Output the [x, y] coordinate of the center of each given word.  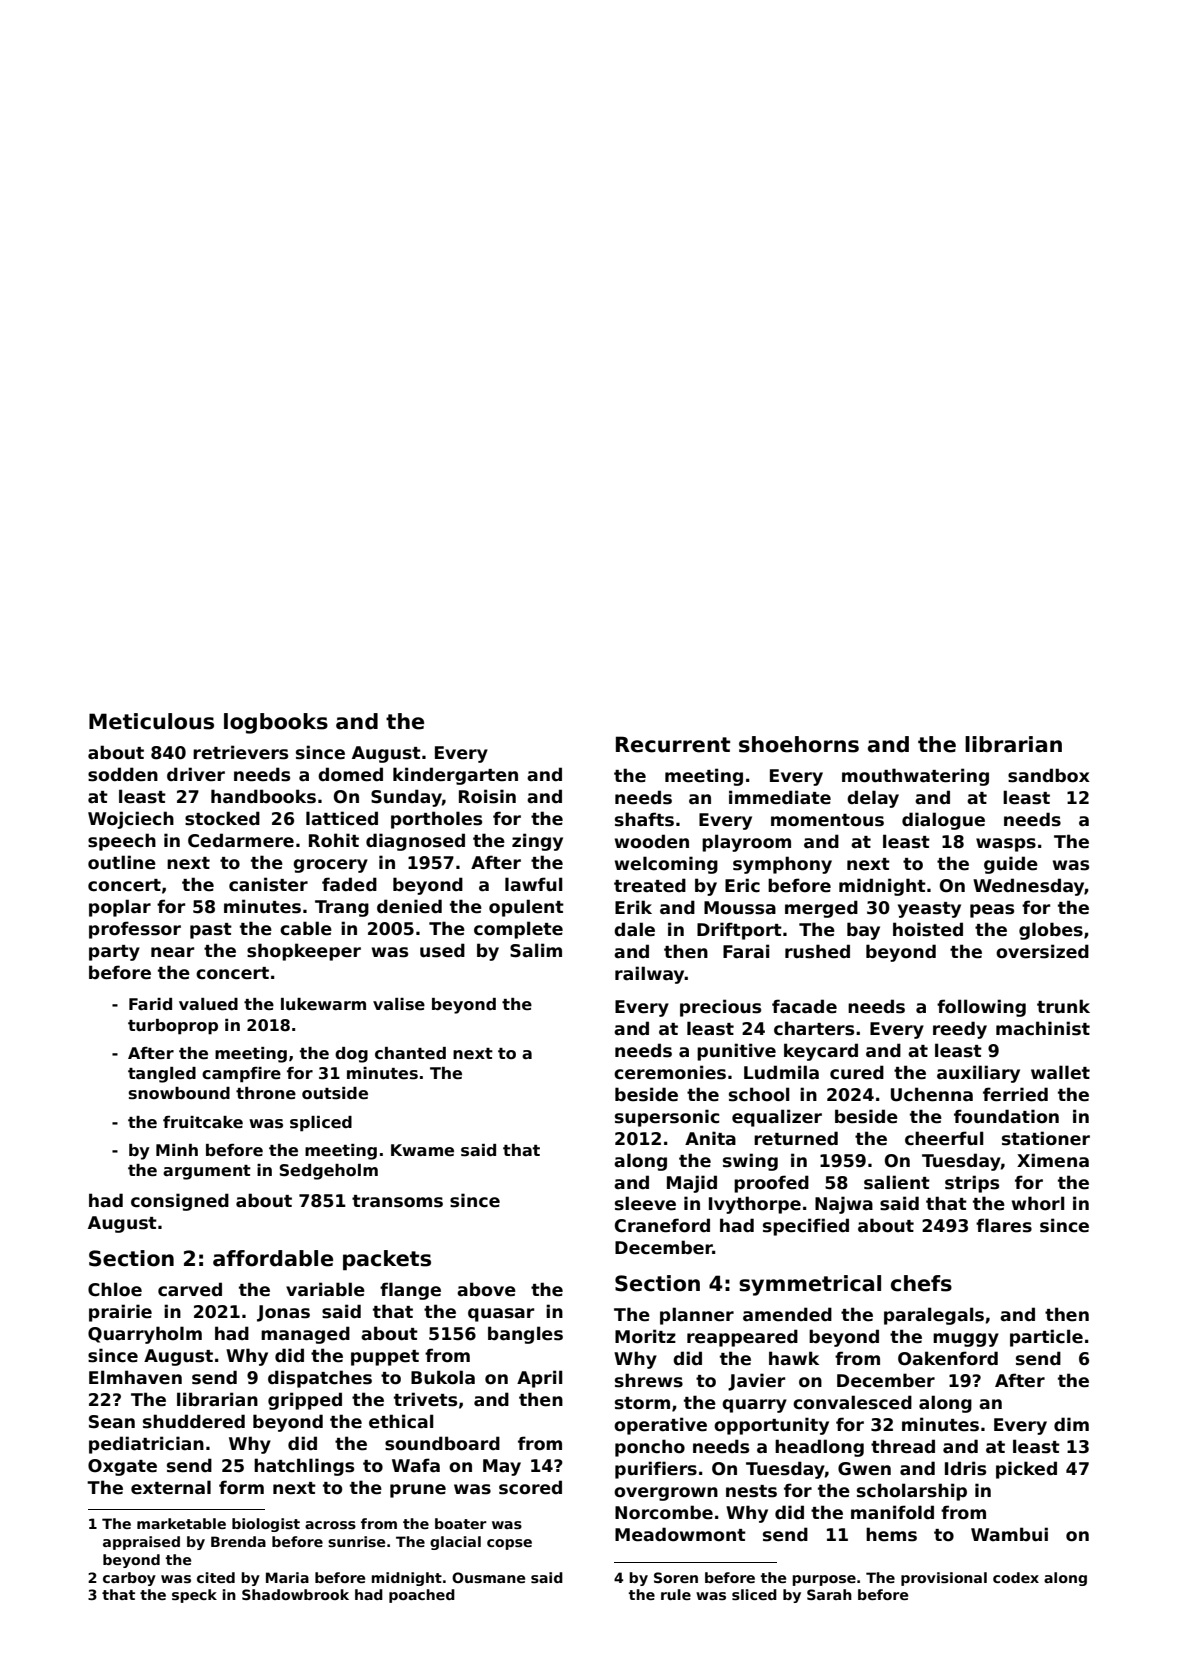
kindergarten [455, 776]
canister [268, 884]
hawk [794, 1358]
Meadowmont [680, 1534]
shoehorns [799, 744]
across [330, 1525]
